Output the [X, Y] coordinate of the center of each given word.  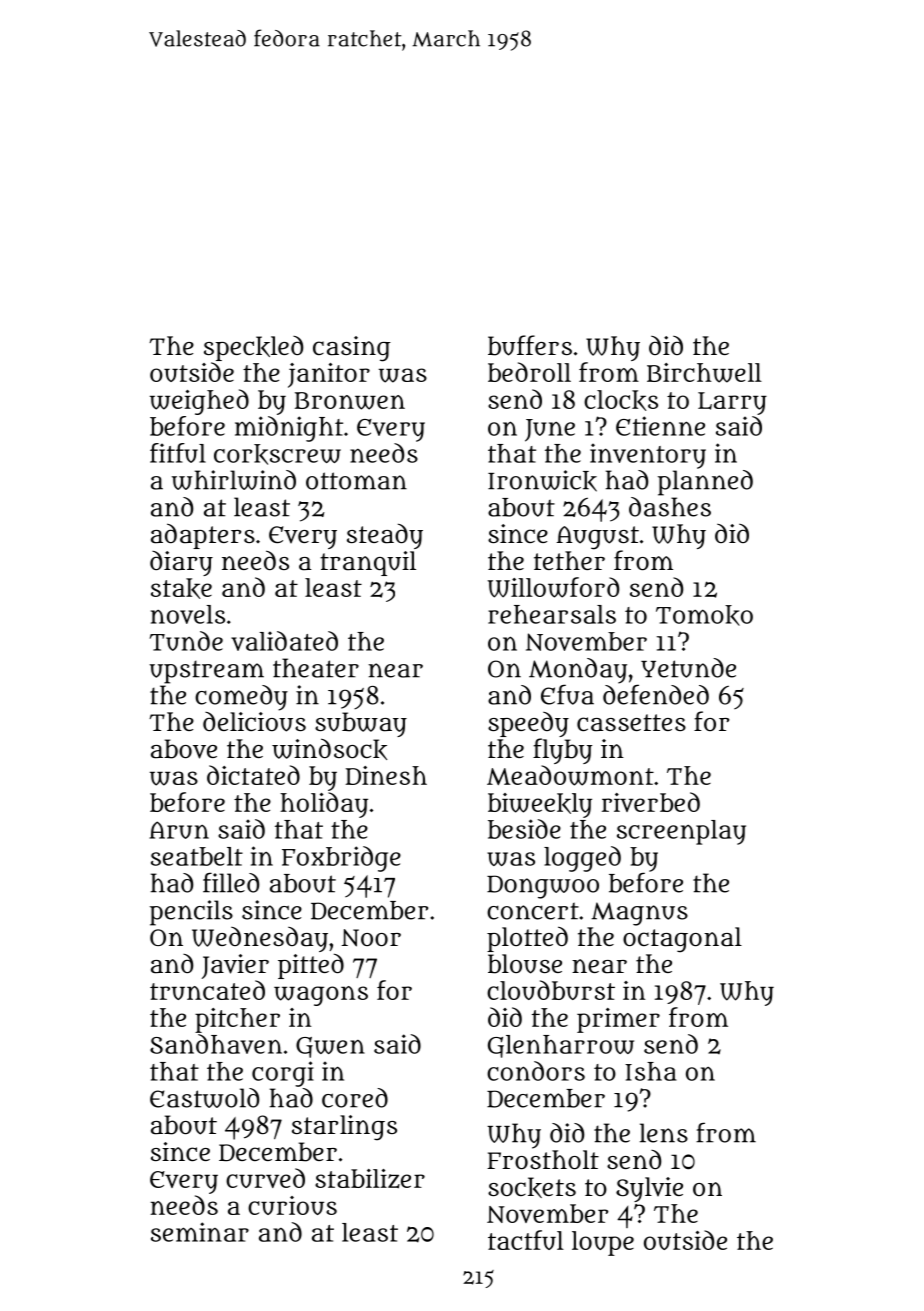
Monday [578, 671]
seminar [200, 1232]
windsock [329, 749]
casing [352, 349]
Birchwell [704, 373]
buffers [530, 345]
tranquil [368, 563]
